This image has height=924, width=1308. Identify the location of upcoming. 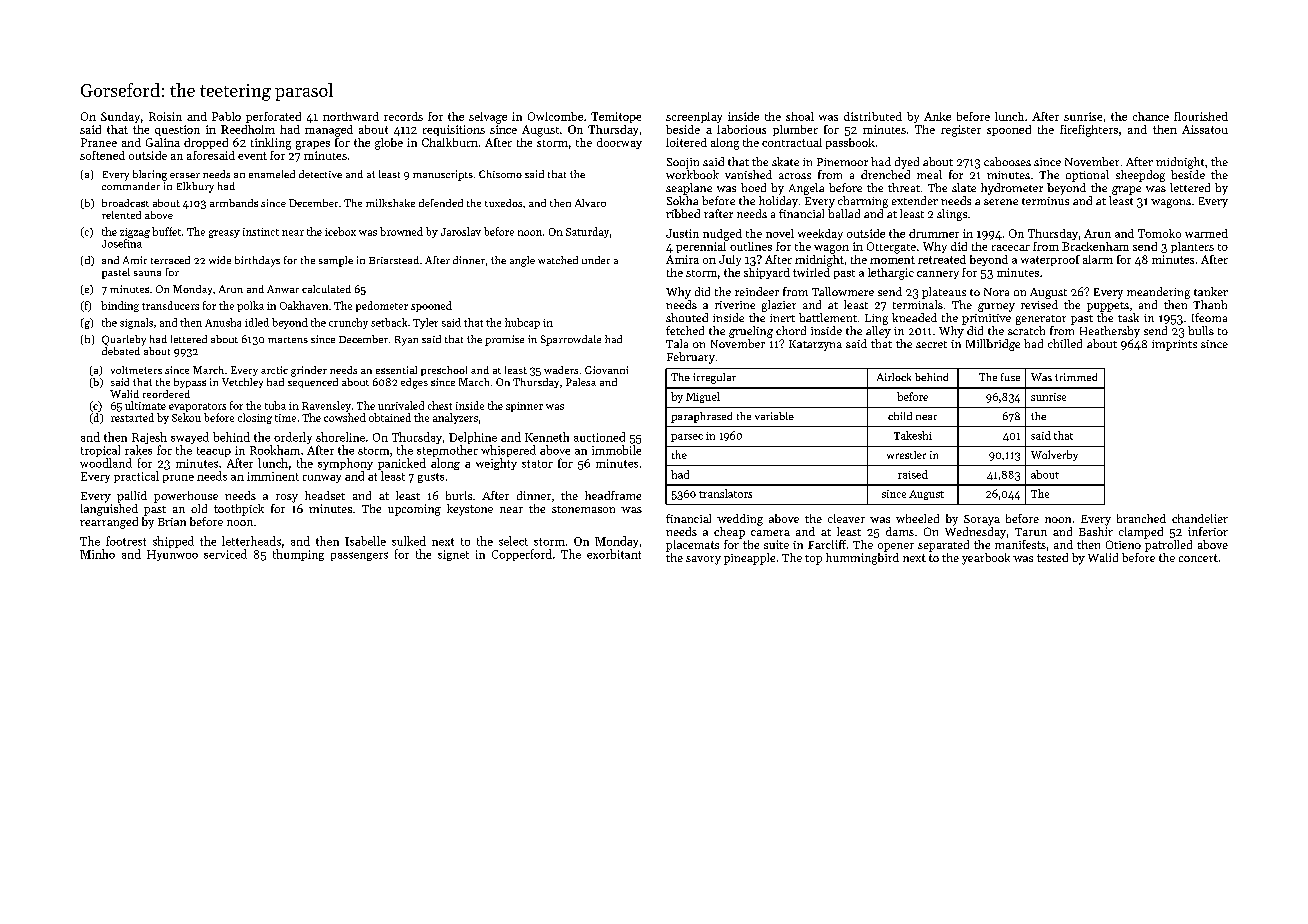
(414, 510).
